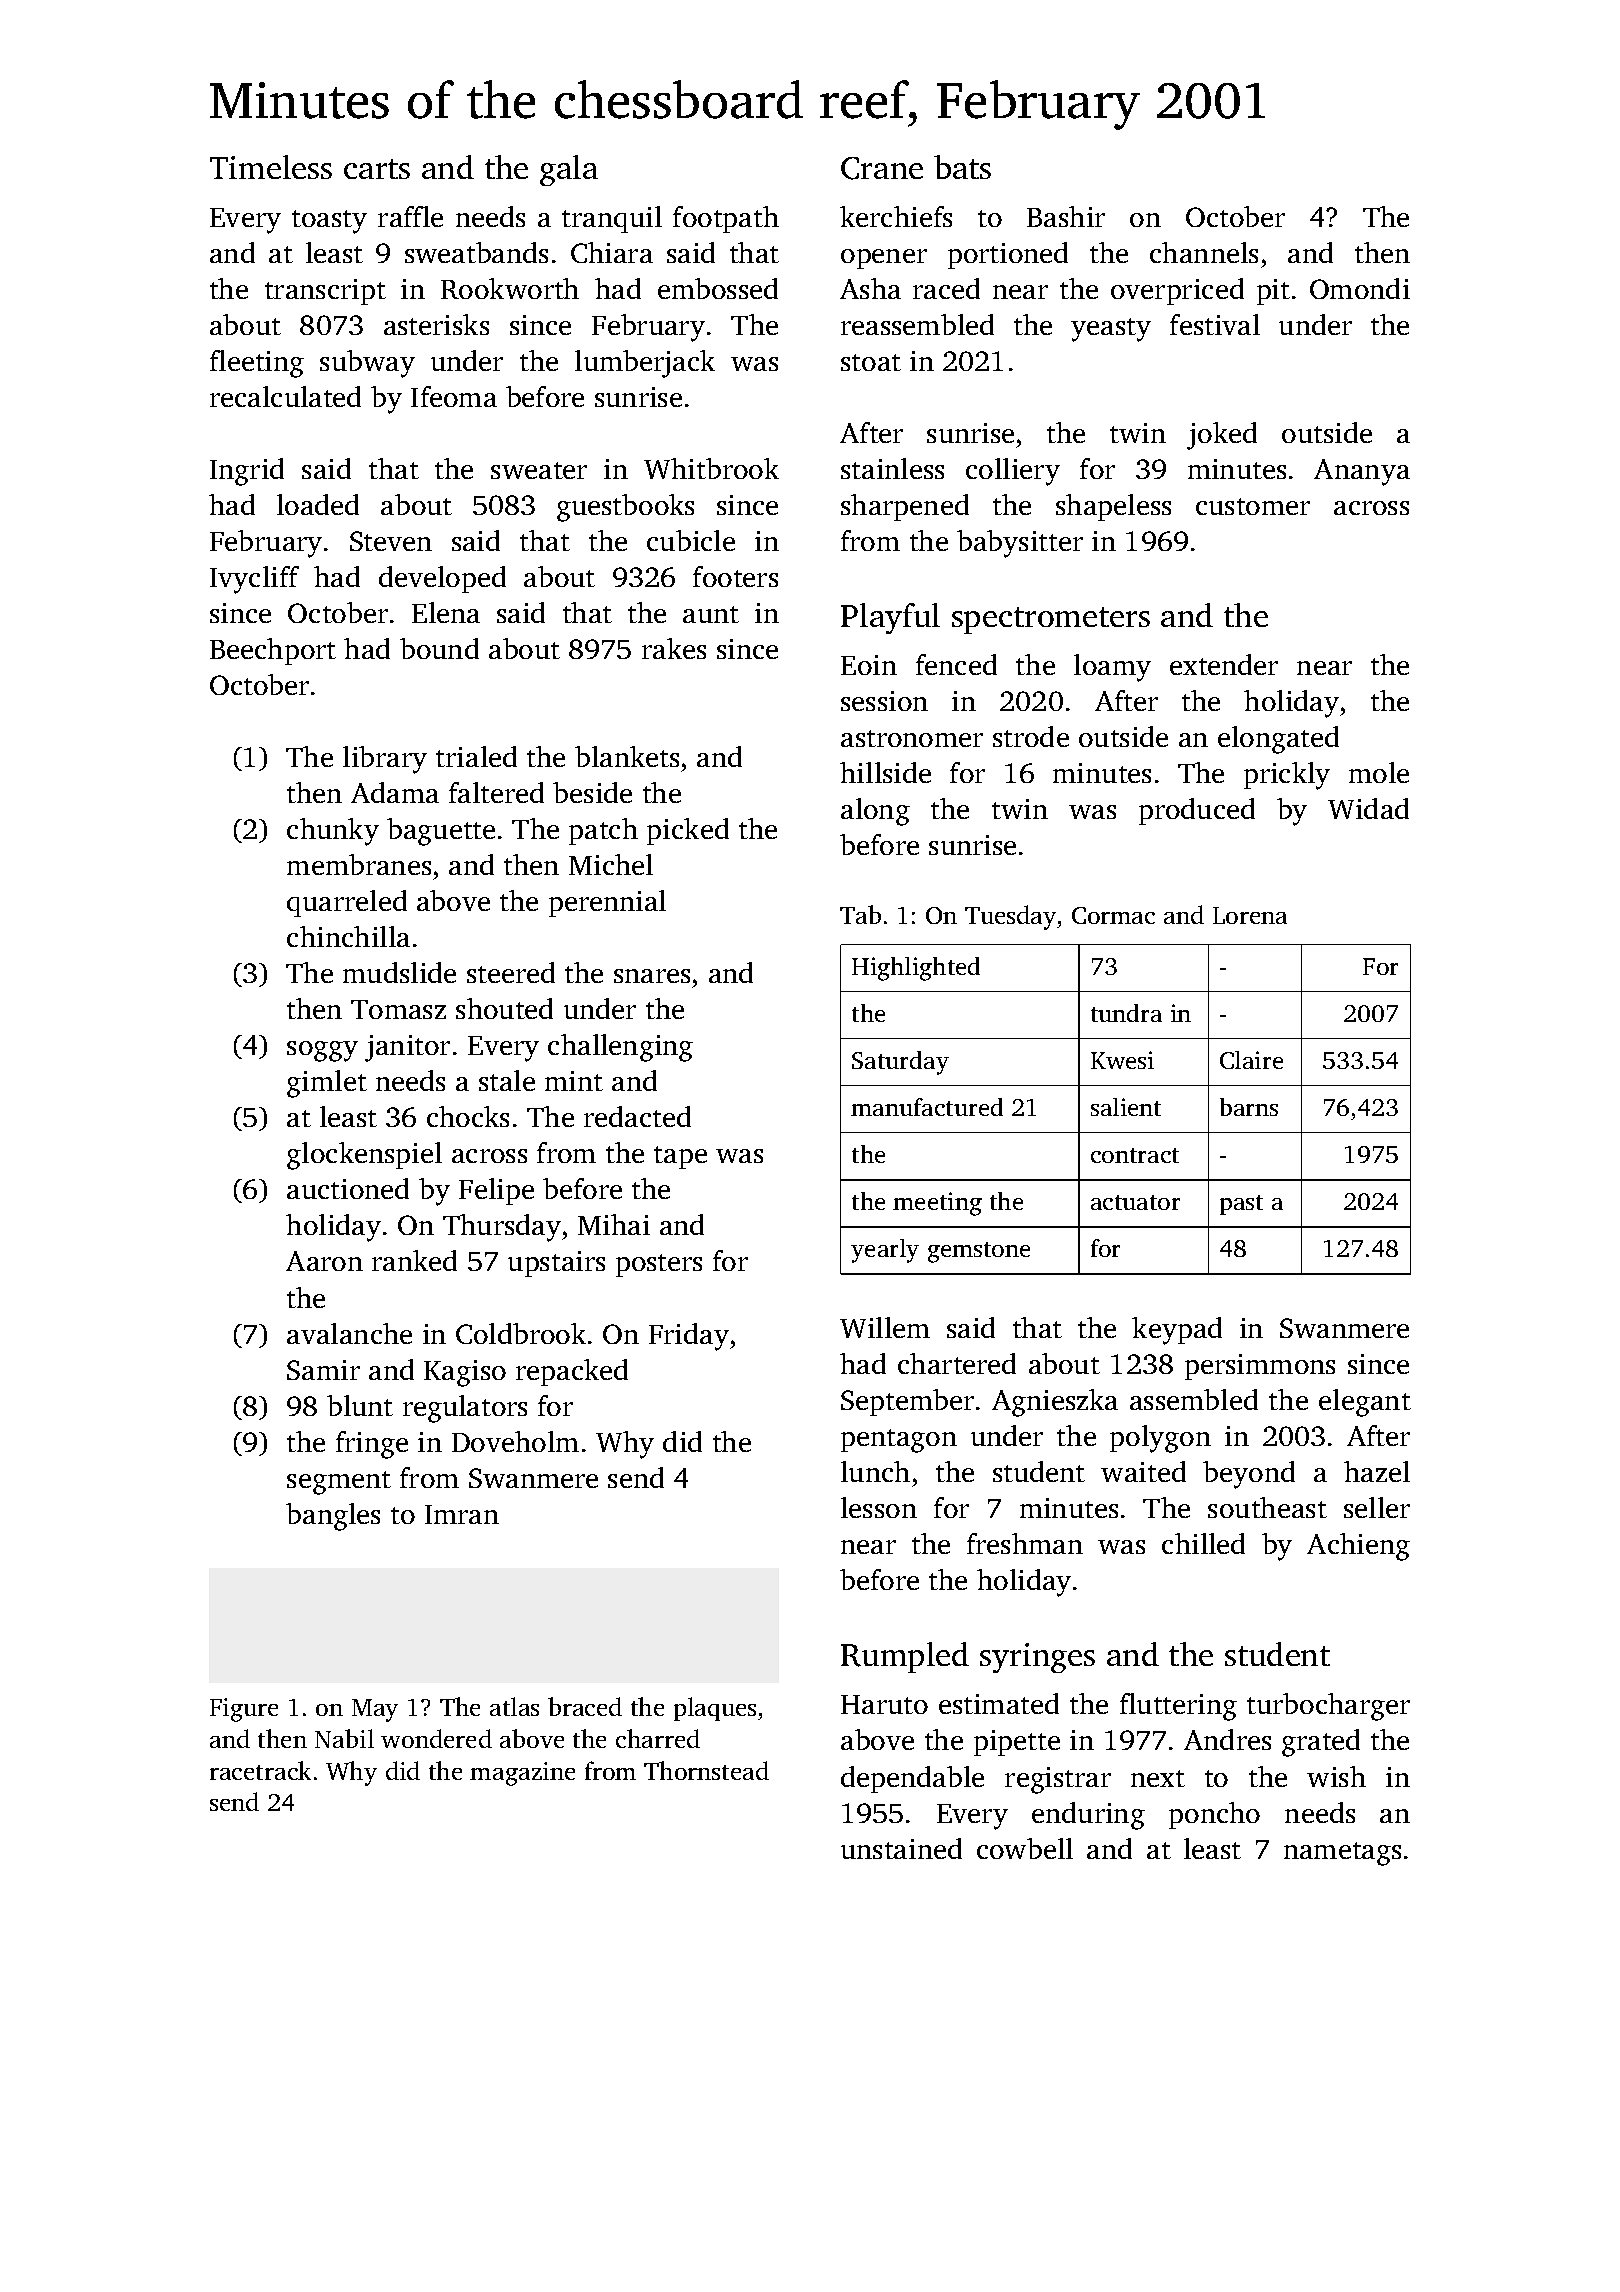 The image size is (1620, 2292). Describe the element at coordinates (927, 1107) in the document. I see `manufactured` at that location.
